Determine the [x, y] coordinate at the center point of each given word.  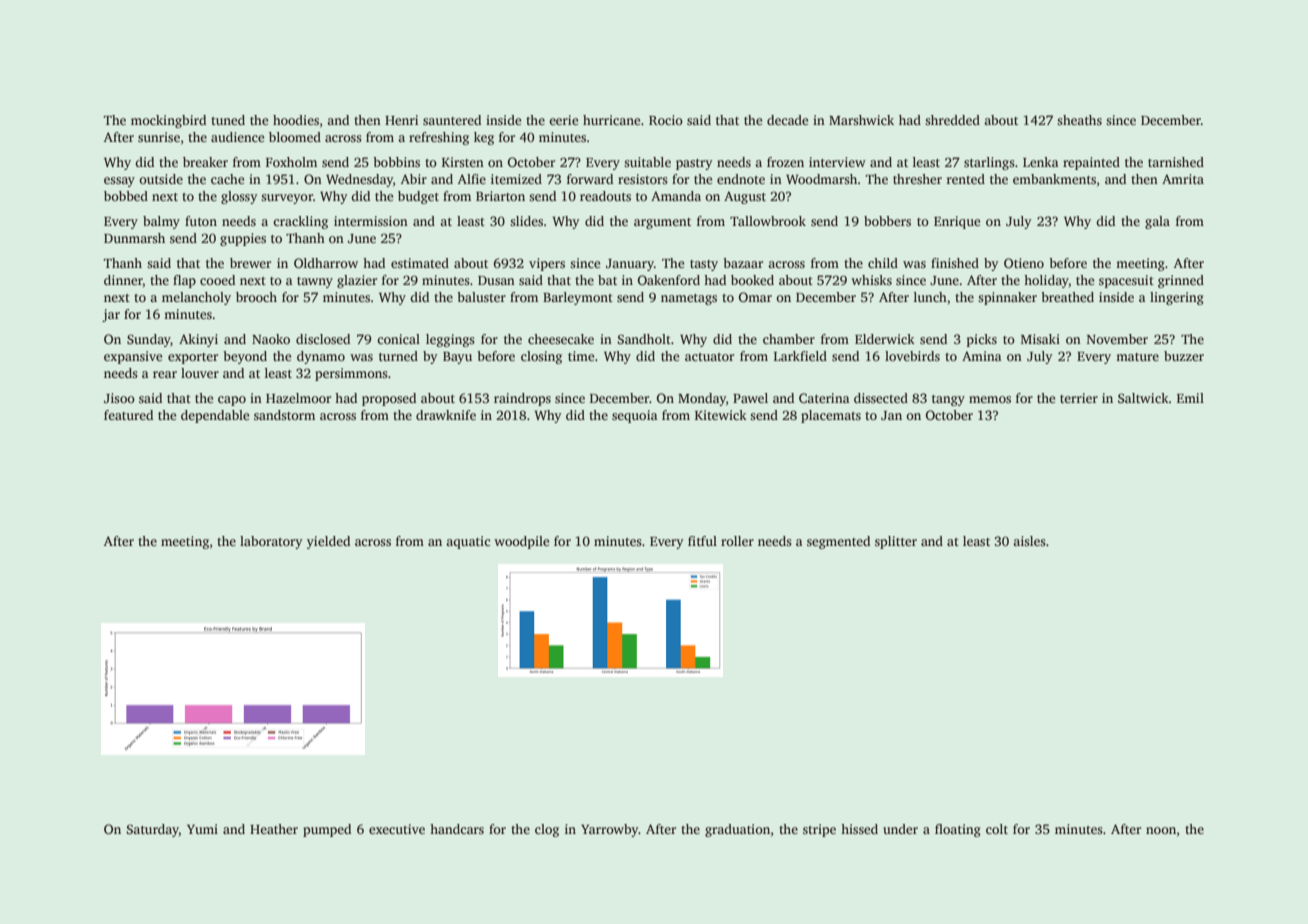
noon [1161, 830]
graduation [737, 830]
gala [1157, 222]
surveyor [287, 199]
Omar [755, 297]
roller [737, 541]
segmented [838, 542]
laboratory [271, 542]
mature [1137, 357]
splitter [896, 542]
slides [526, 221]
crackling [300, 222]
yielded [328, 542]
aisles [1029, 541]
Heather [274, 829]
